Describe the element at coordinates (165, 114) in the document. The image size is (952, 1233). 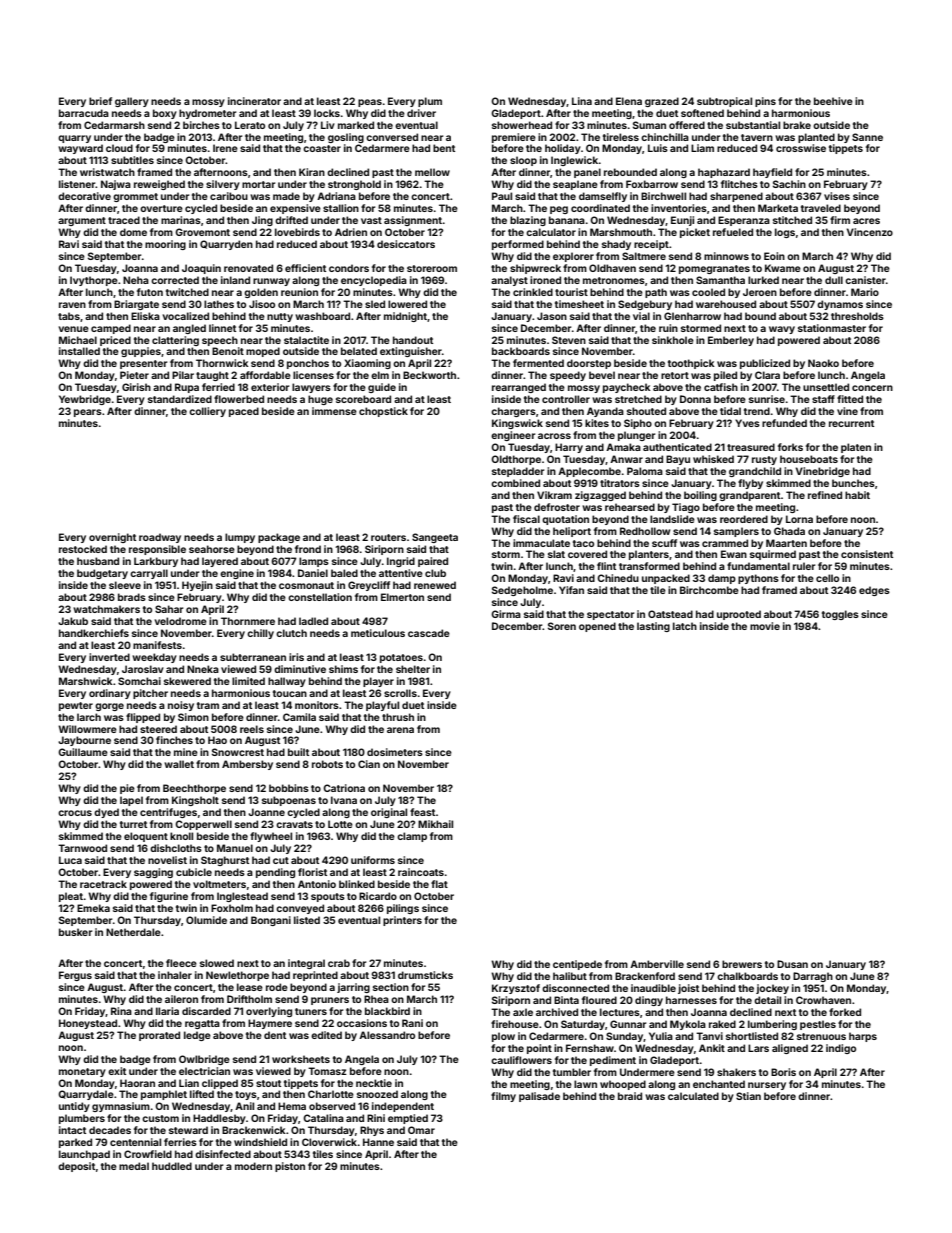
I see `boxy` at that location.
